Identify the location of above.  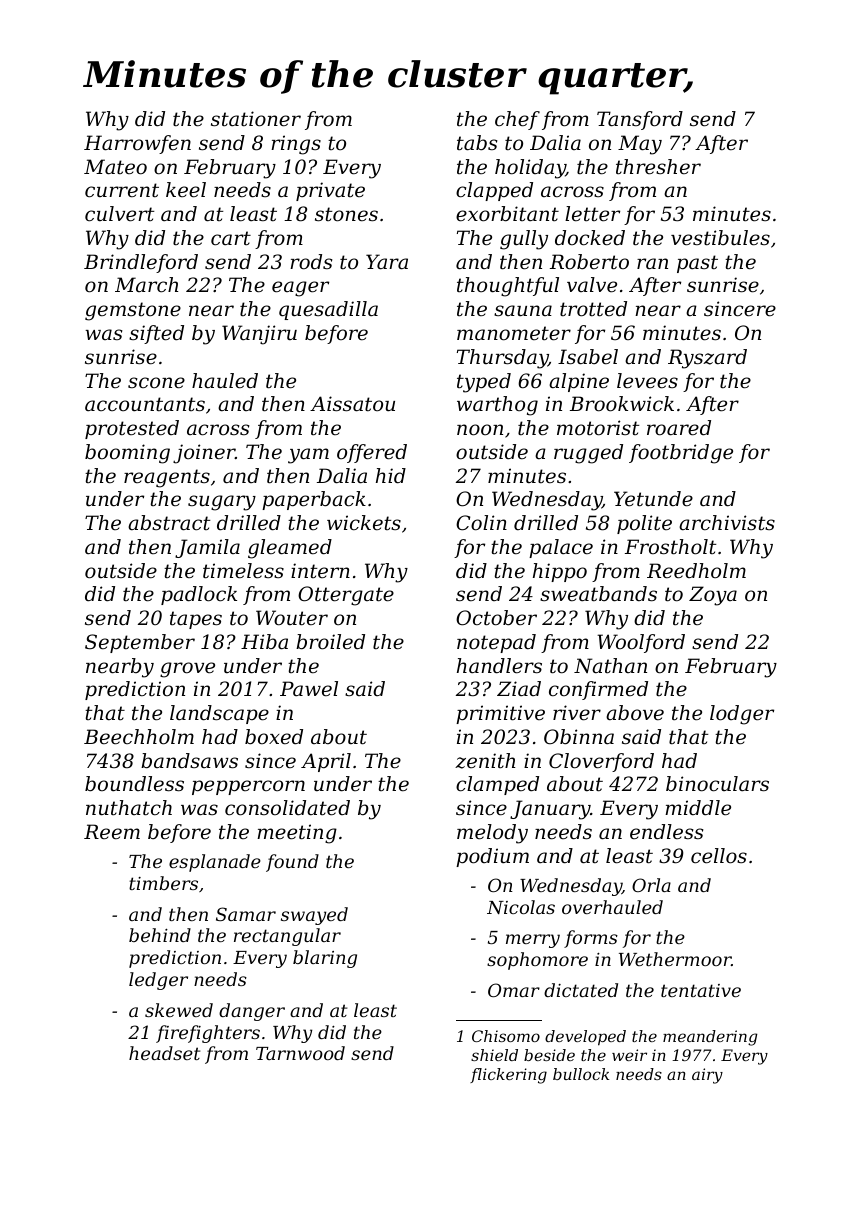
(635, 713).
